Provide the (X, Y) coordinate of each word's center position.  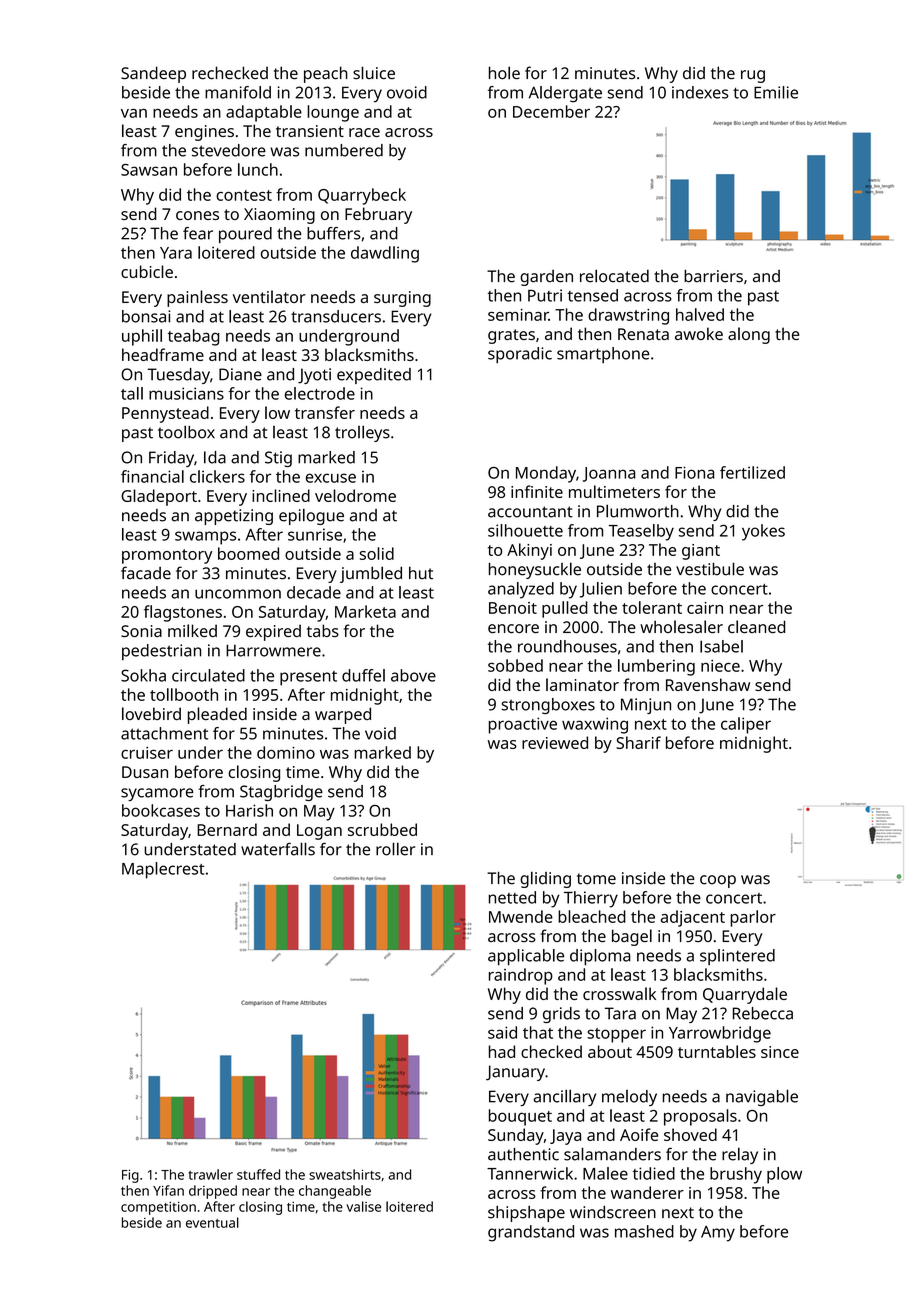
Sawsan (149, 170)
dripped (213, 1192)
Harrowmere (273, 650)
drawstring (628, 316)
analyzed (521, 590)
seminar (518, 315)
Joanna (609, 474)
